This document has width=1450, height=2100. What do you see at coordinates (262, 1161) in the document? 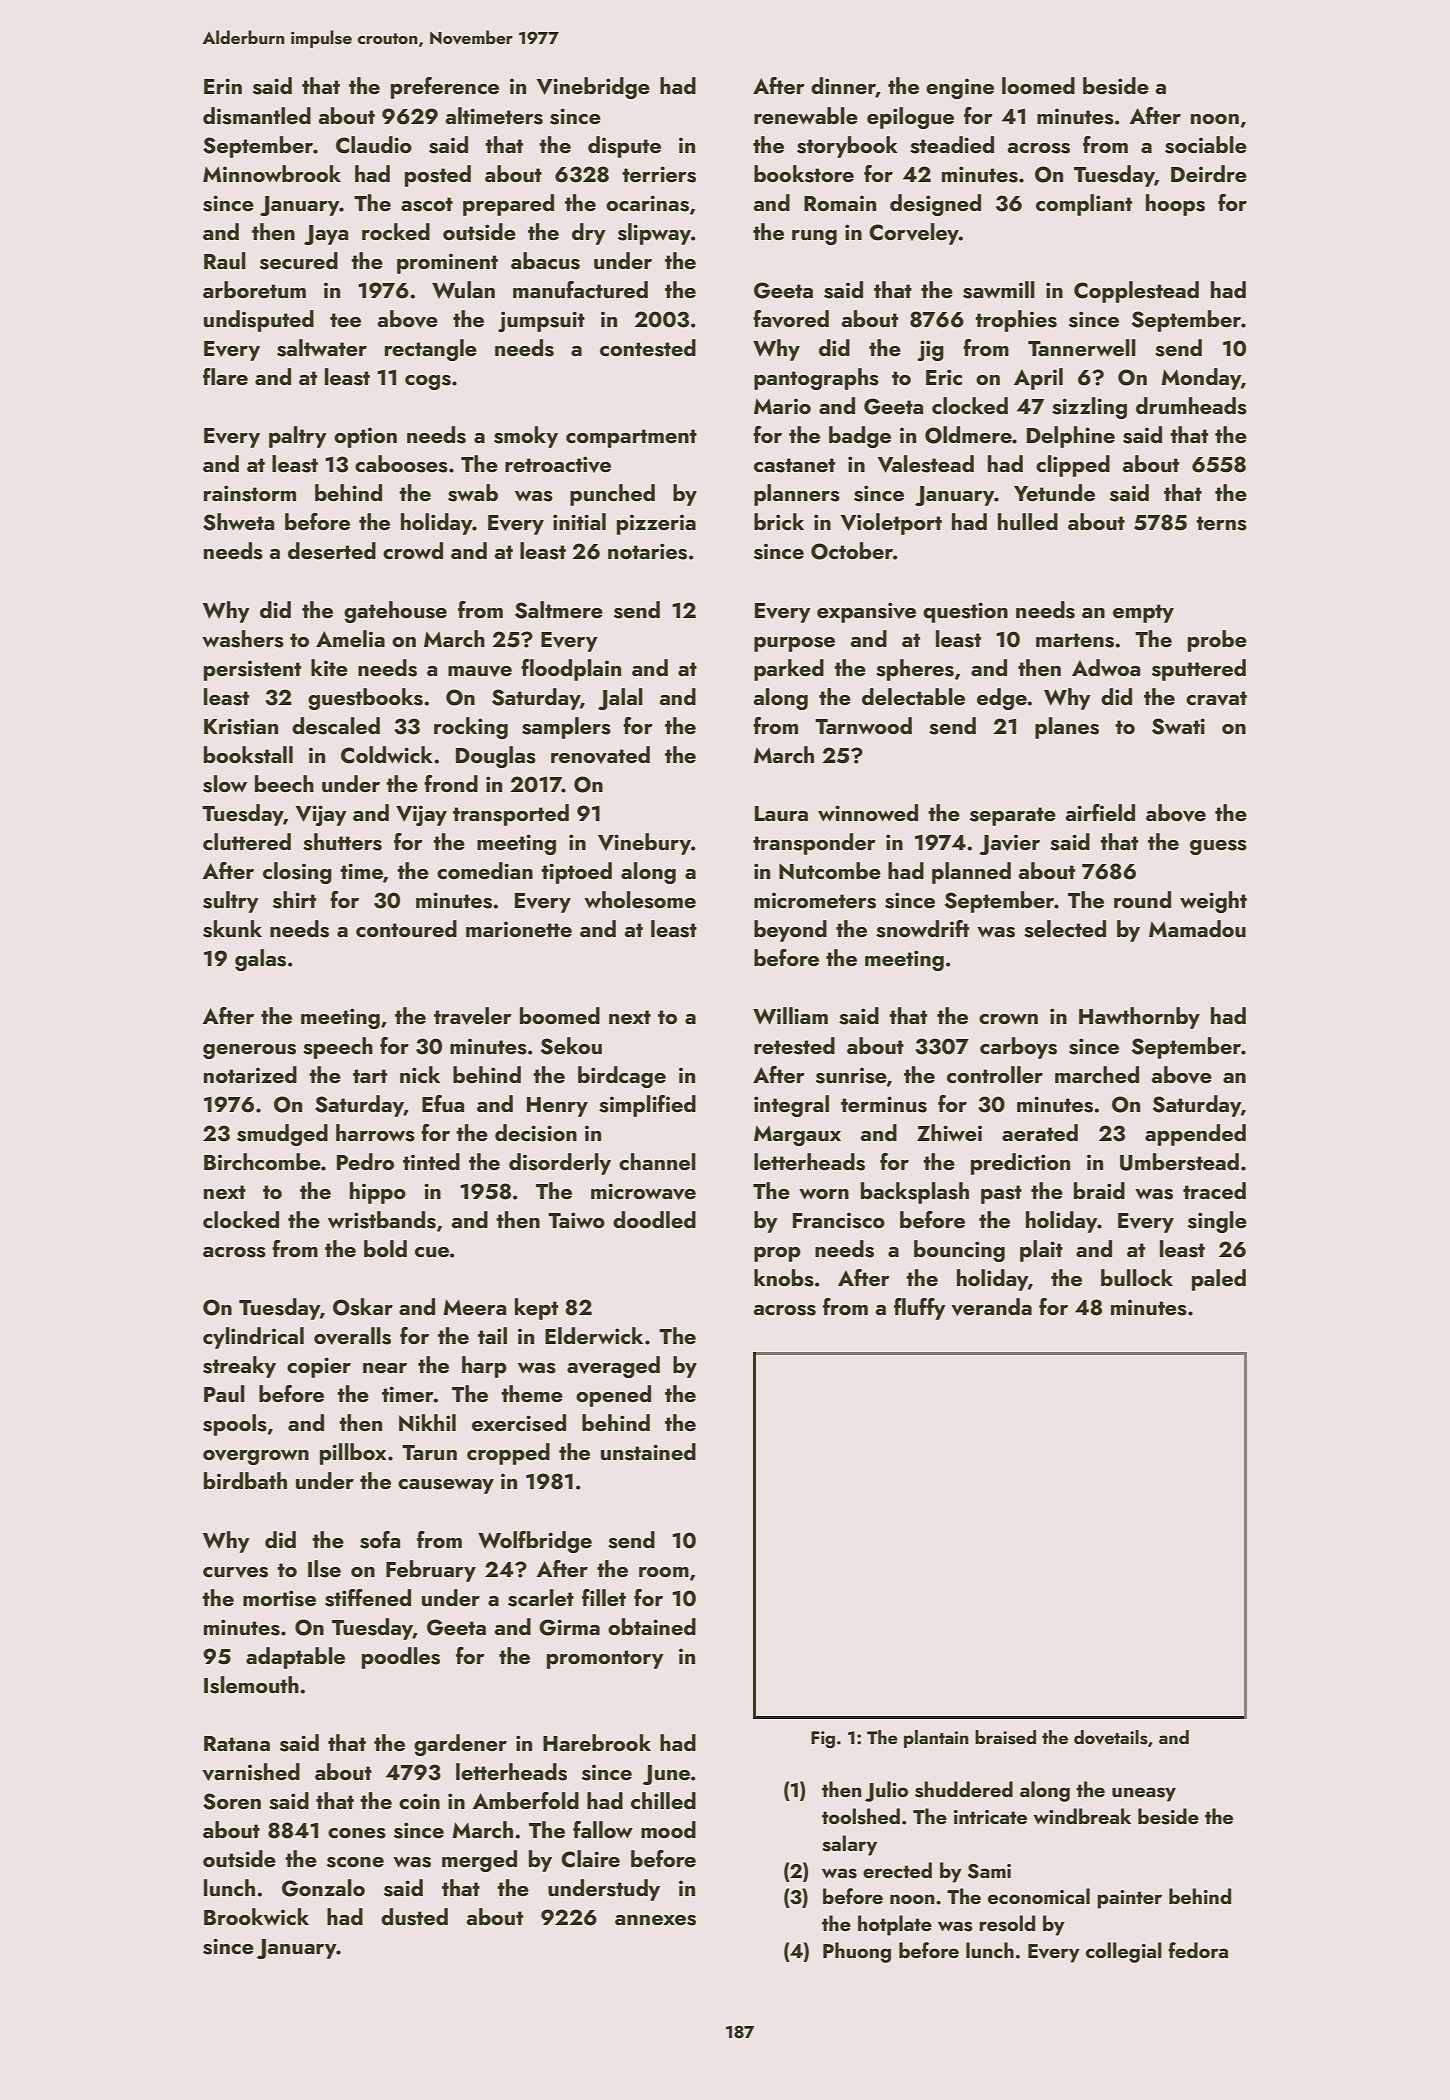
I see `Birchcombe` at bounding box center [262, 1161].
